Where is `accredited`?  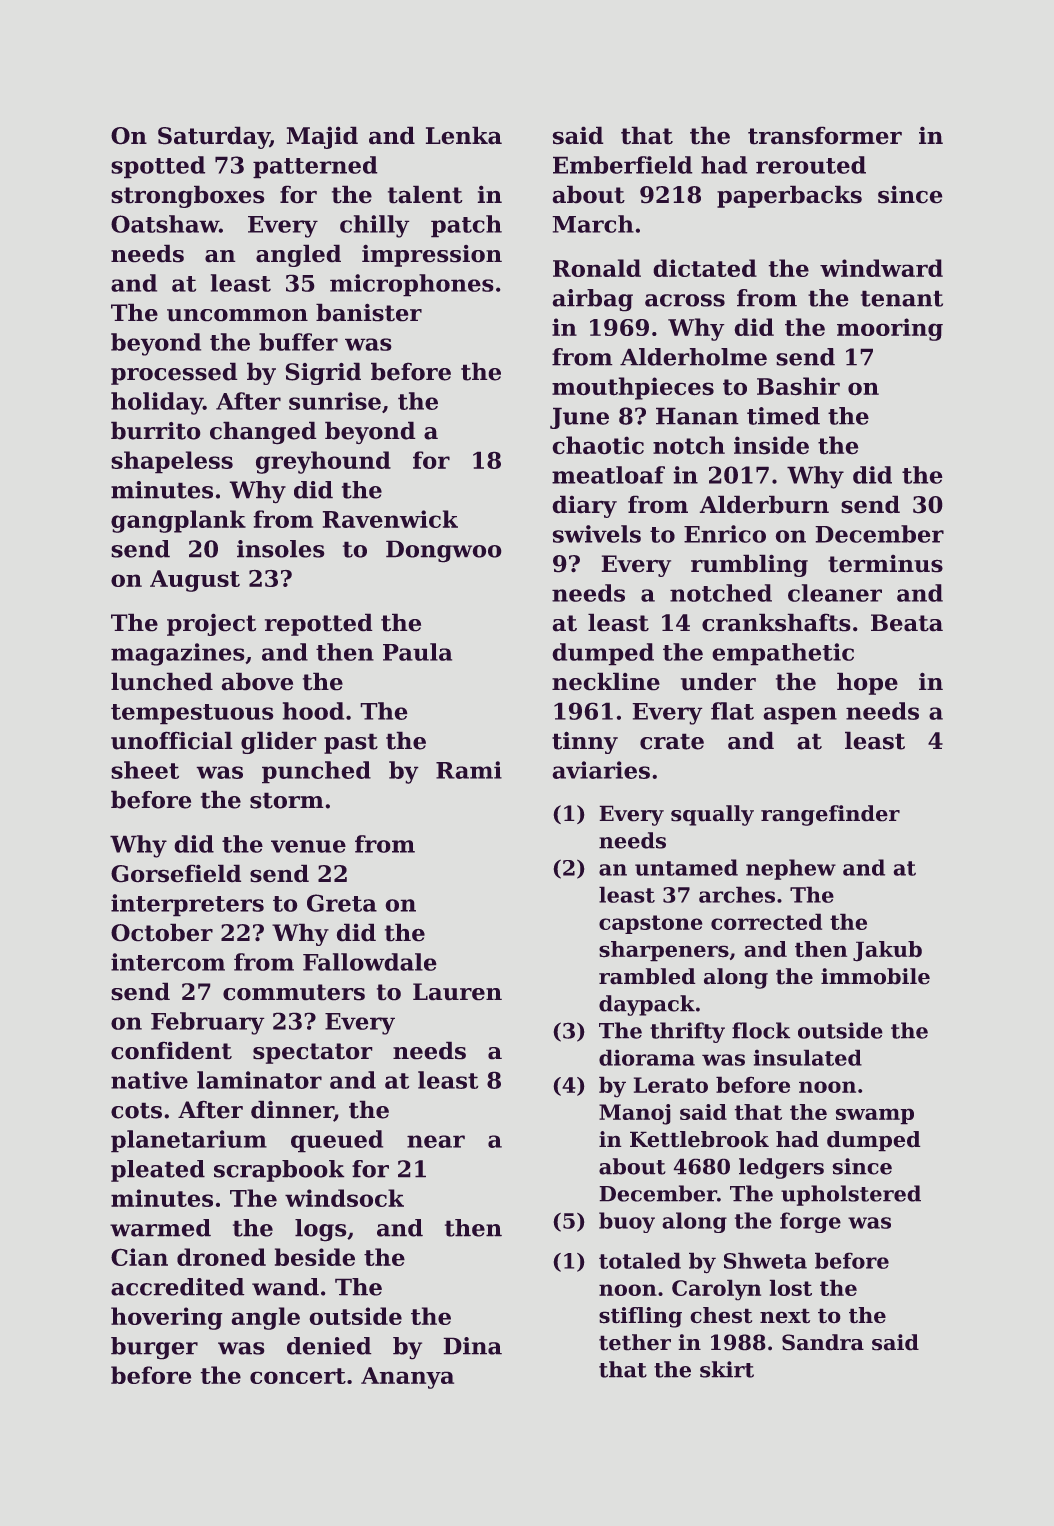
accredited is located at coordinates (177, 1287).
